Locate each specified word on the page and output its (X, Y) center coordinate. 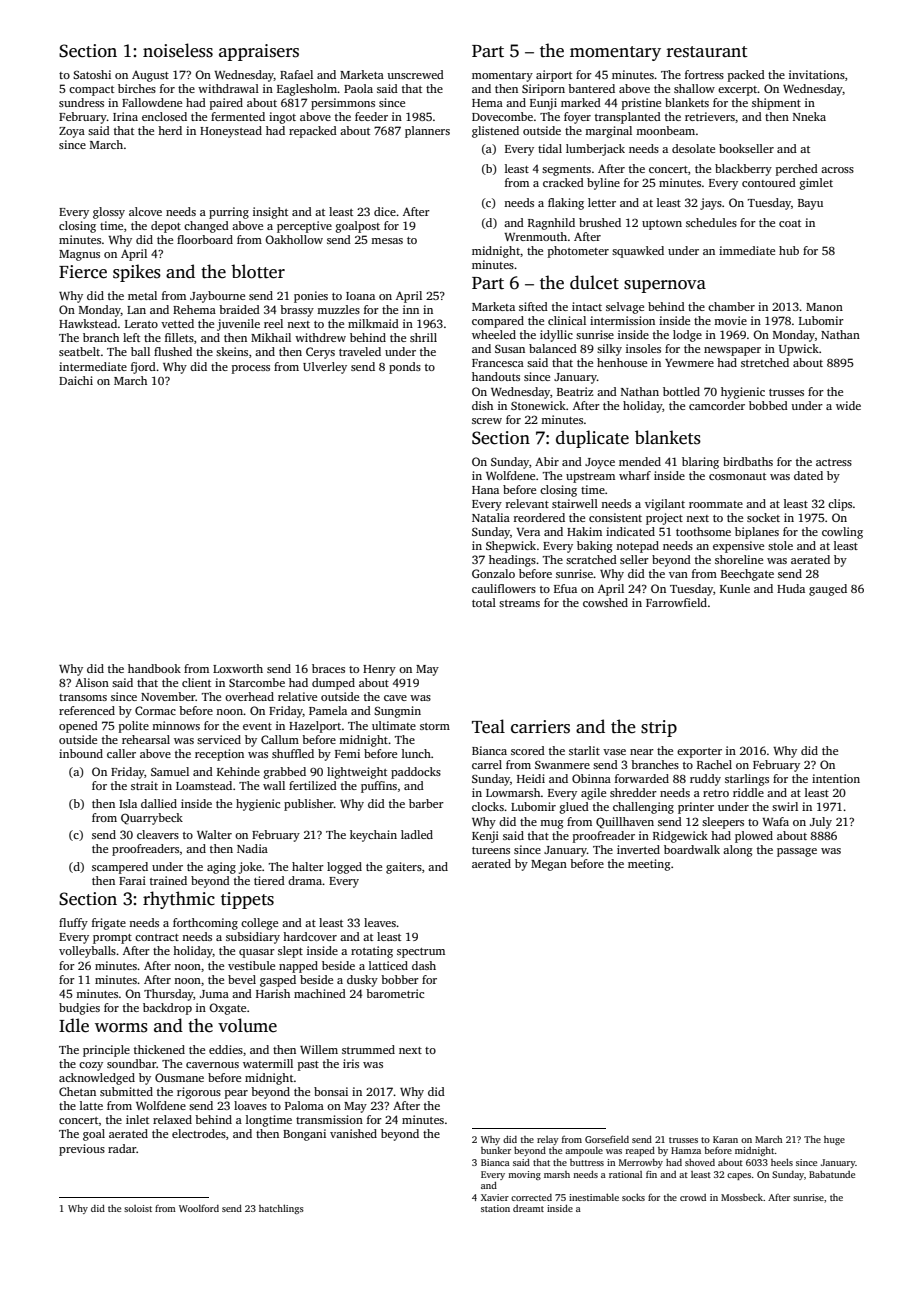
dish (482, 405)
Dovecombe (502, 116)
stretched (765, 362)
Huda (791, 588)
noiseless (178, 50)
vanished (353, 1133)
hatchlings (281, 1209)
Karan (725, 1139)
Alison (92, 682)
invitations (817, 74)
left (131, 337)
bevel (242, 979)
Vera (528, 532)
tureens (491, 850)
